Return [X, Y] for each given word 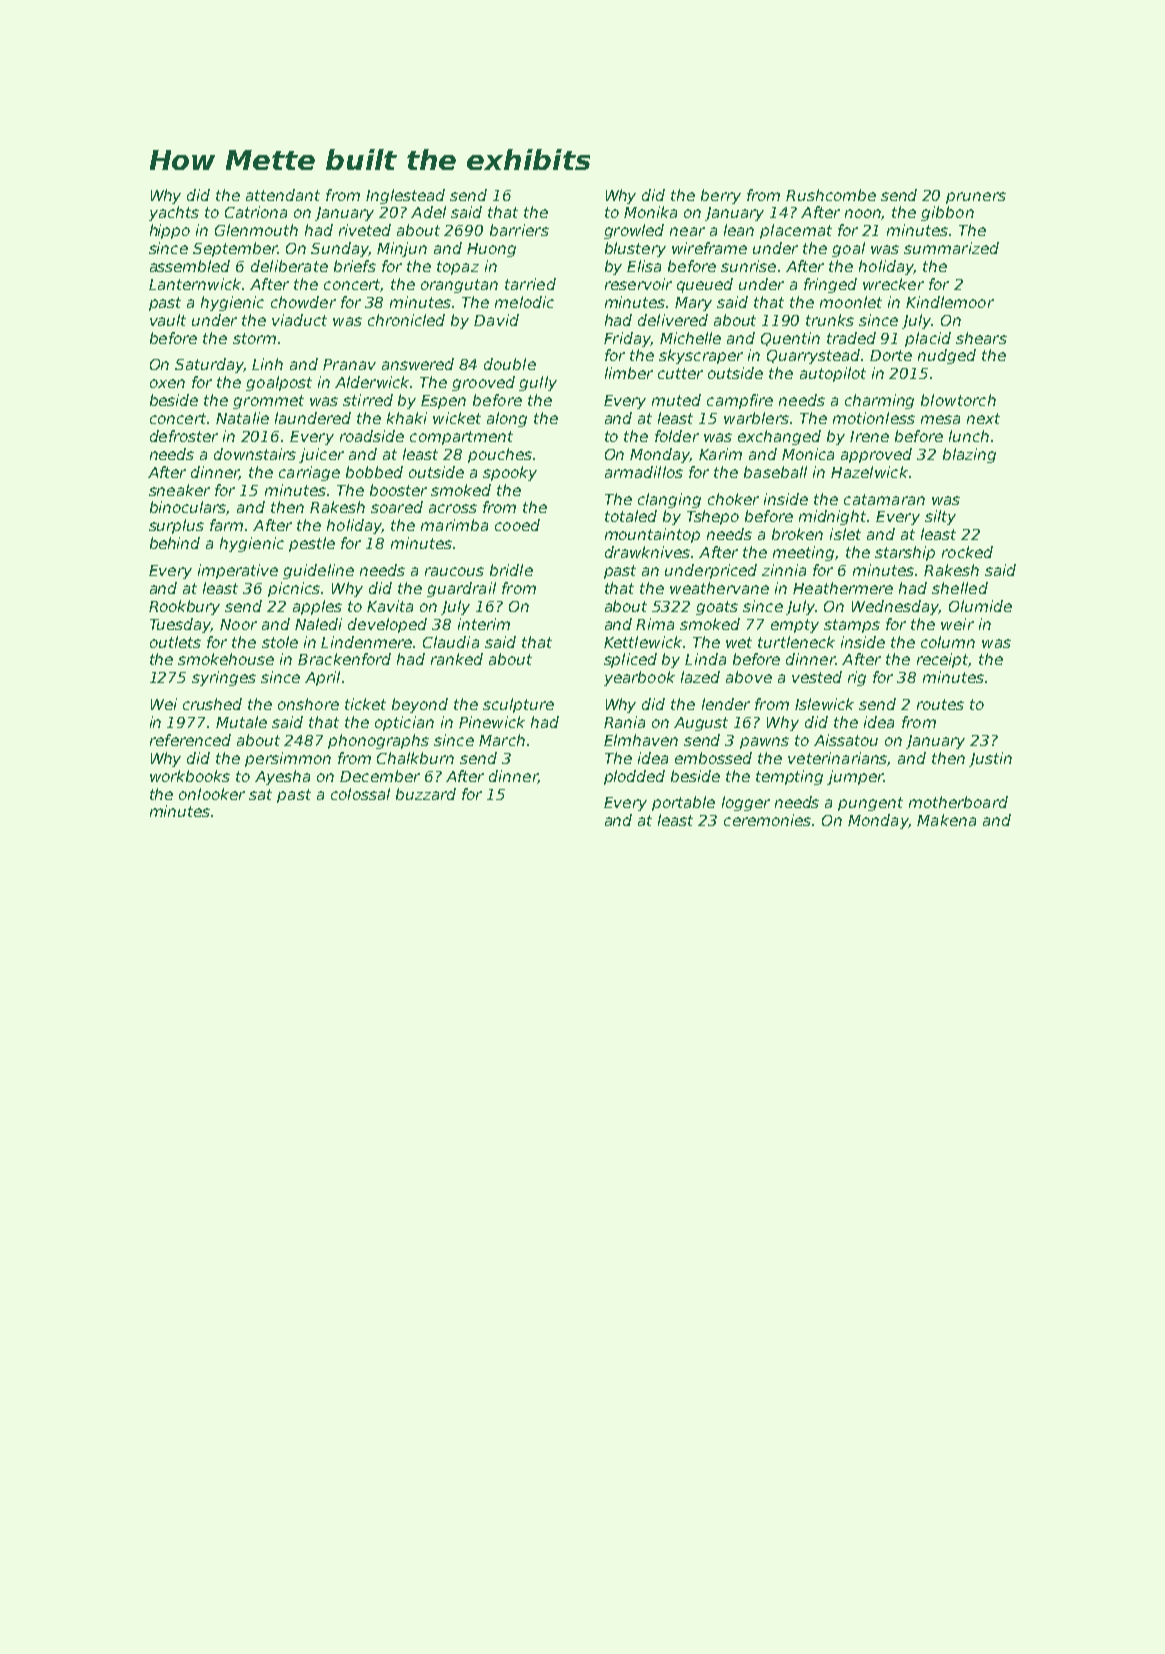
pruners [976, 198]
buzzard [426, 794]
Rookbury [184, 607]
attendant [283, 195]
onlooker [212, 794]
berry [721, 196]
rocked [967, 552]
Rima [655, 624]
